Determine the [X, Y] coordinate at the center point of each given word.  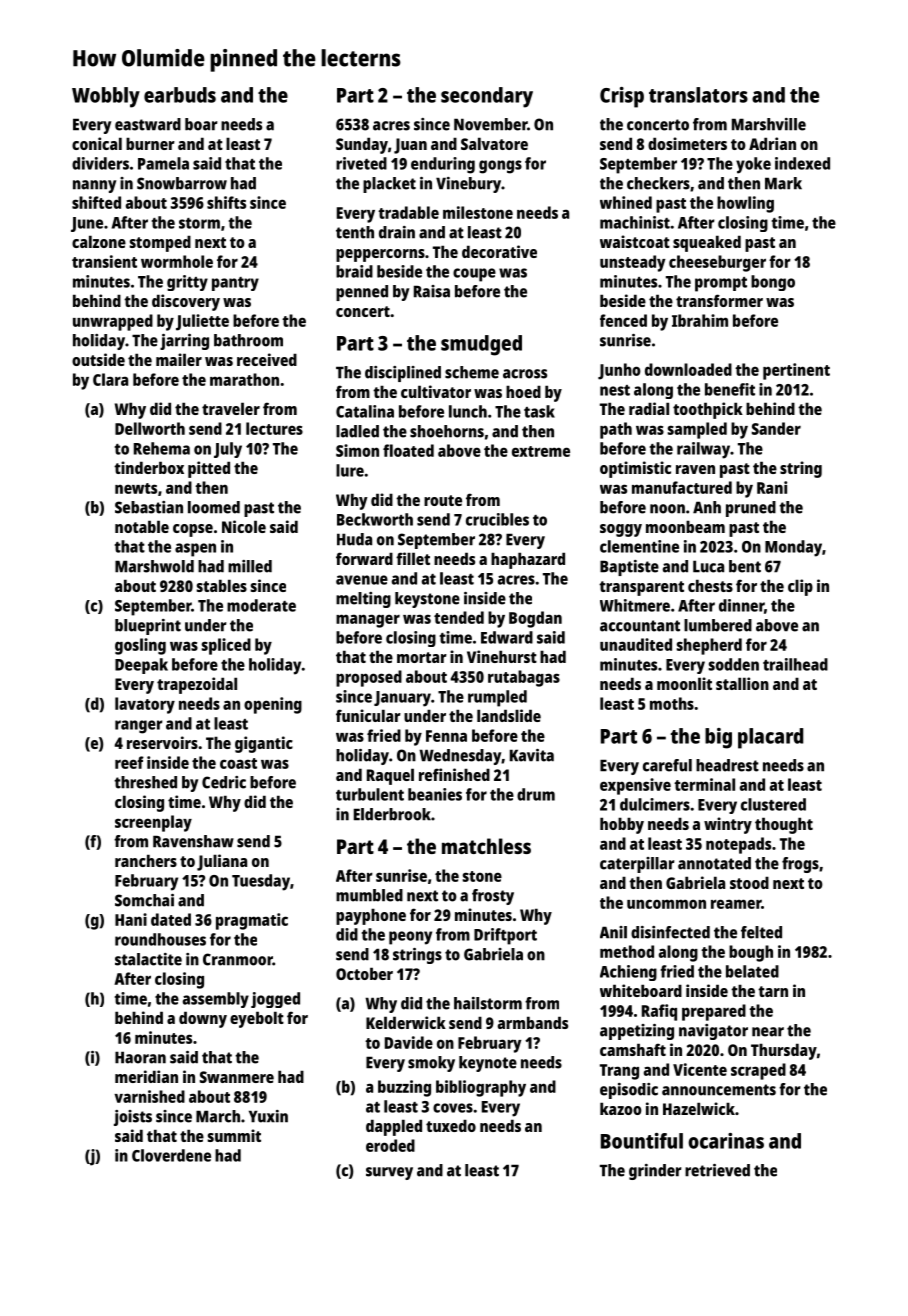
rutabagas [524, 678]
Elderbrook [392, 814]
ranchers [146, 860]
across [525, 374]
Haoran [140, 1057]
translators [698, 95]
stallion [742, 683]
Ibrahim [700, 320]
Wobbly [106, 97]
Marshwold [154, 566]
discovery [186, 302]
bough [751, 953]
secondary [487, 97]
